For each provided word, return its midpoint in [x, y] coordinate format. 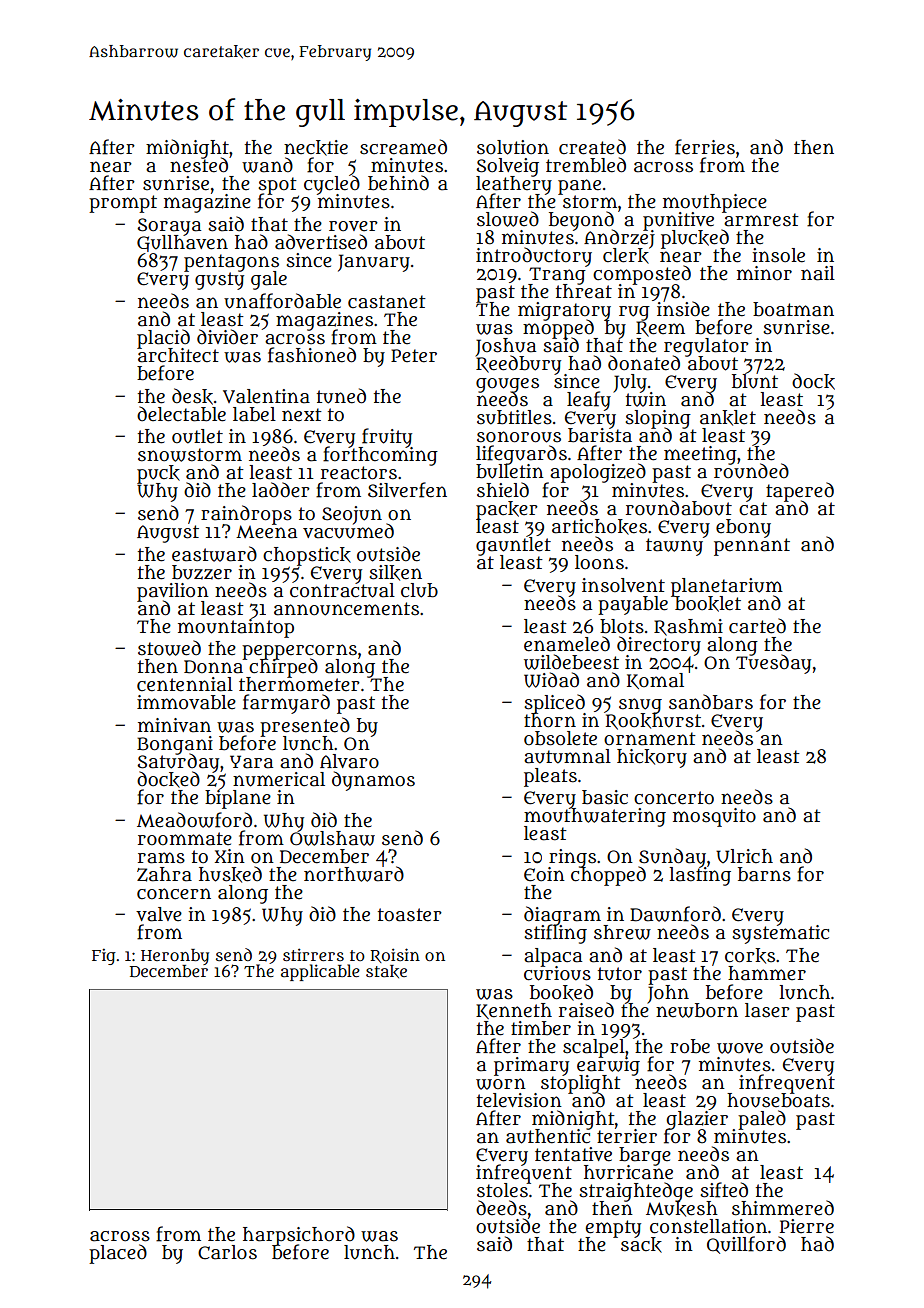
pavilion [173, 592]
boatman [793, 309]
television [519, 1100]
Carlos [227, 1252]
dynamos [373, 781]
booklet [707, 604]
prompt [123, 204]
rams [161, 858]
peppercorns [299, 651]
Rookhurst [653, 722]
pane [579, 187]
